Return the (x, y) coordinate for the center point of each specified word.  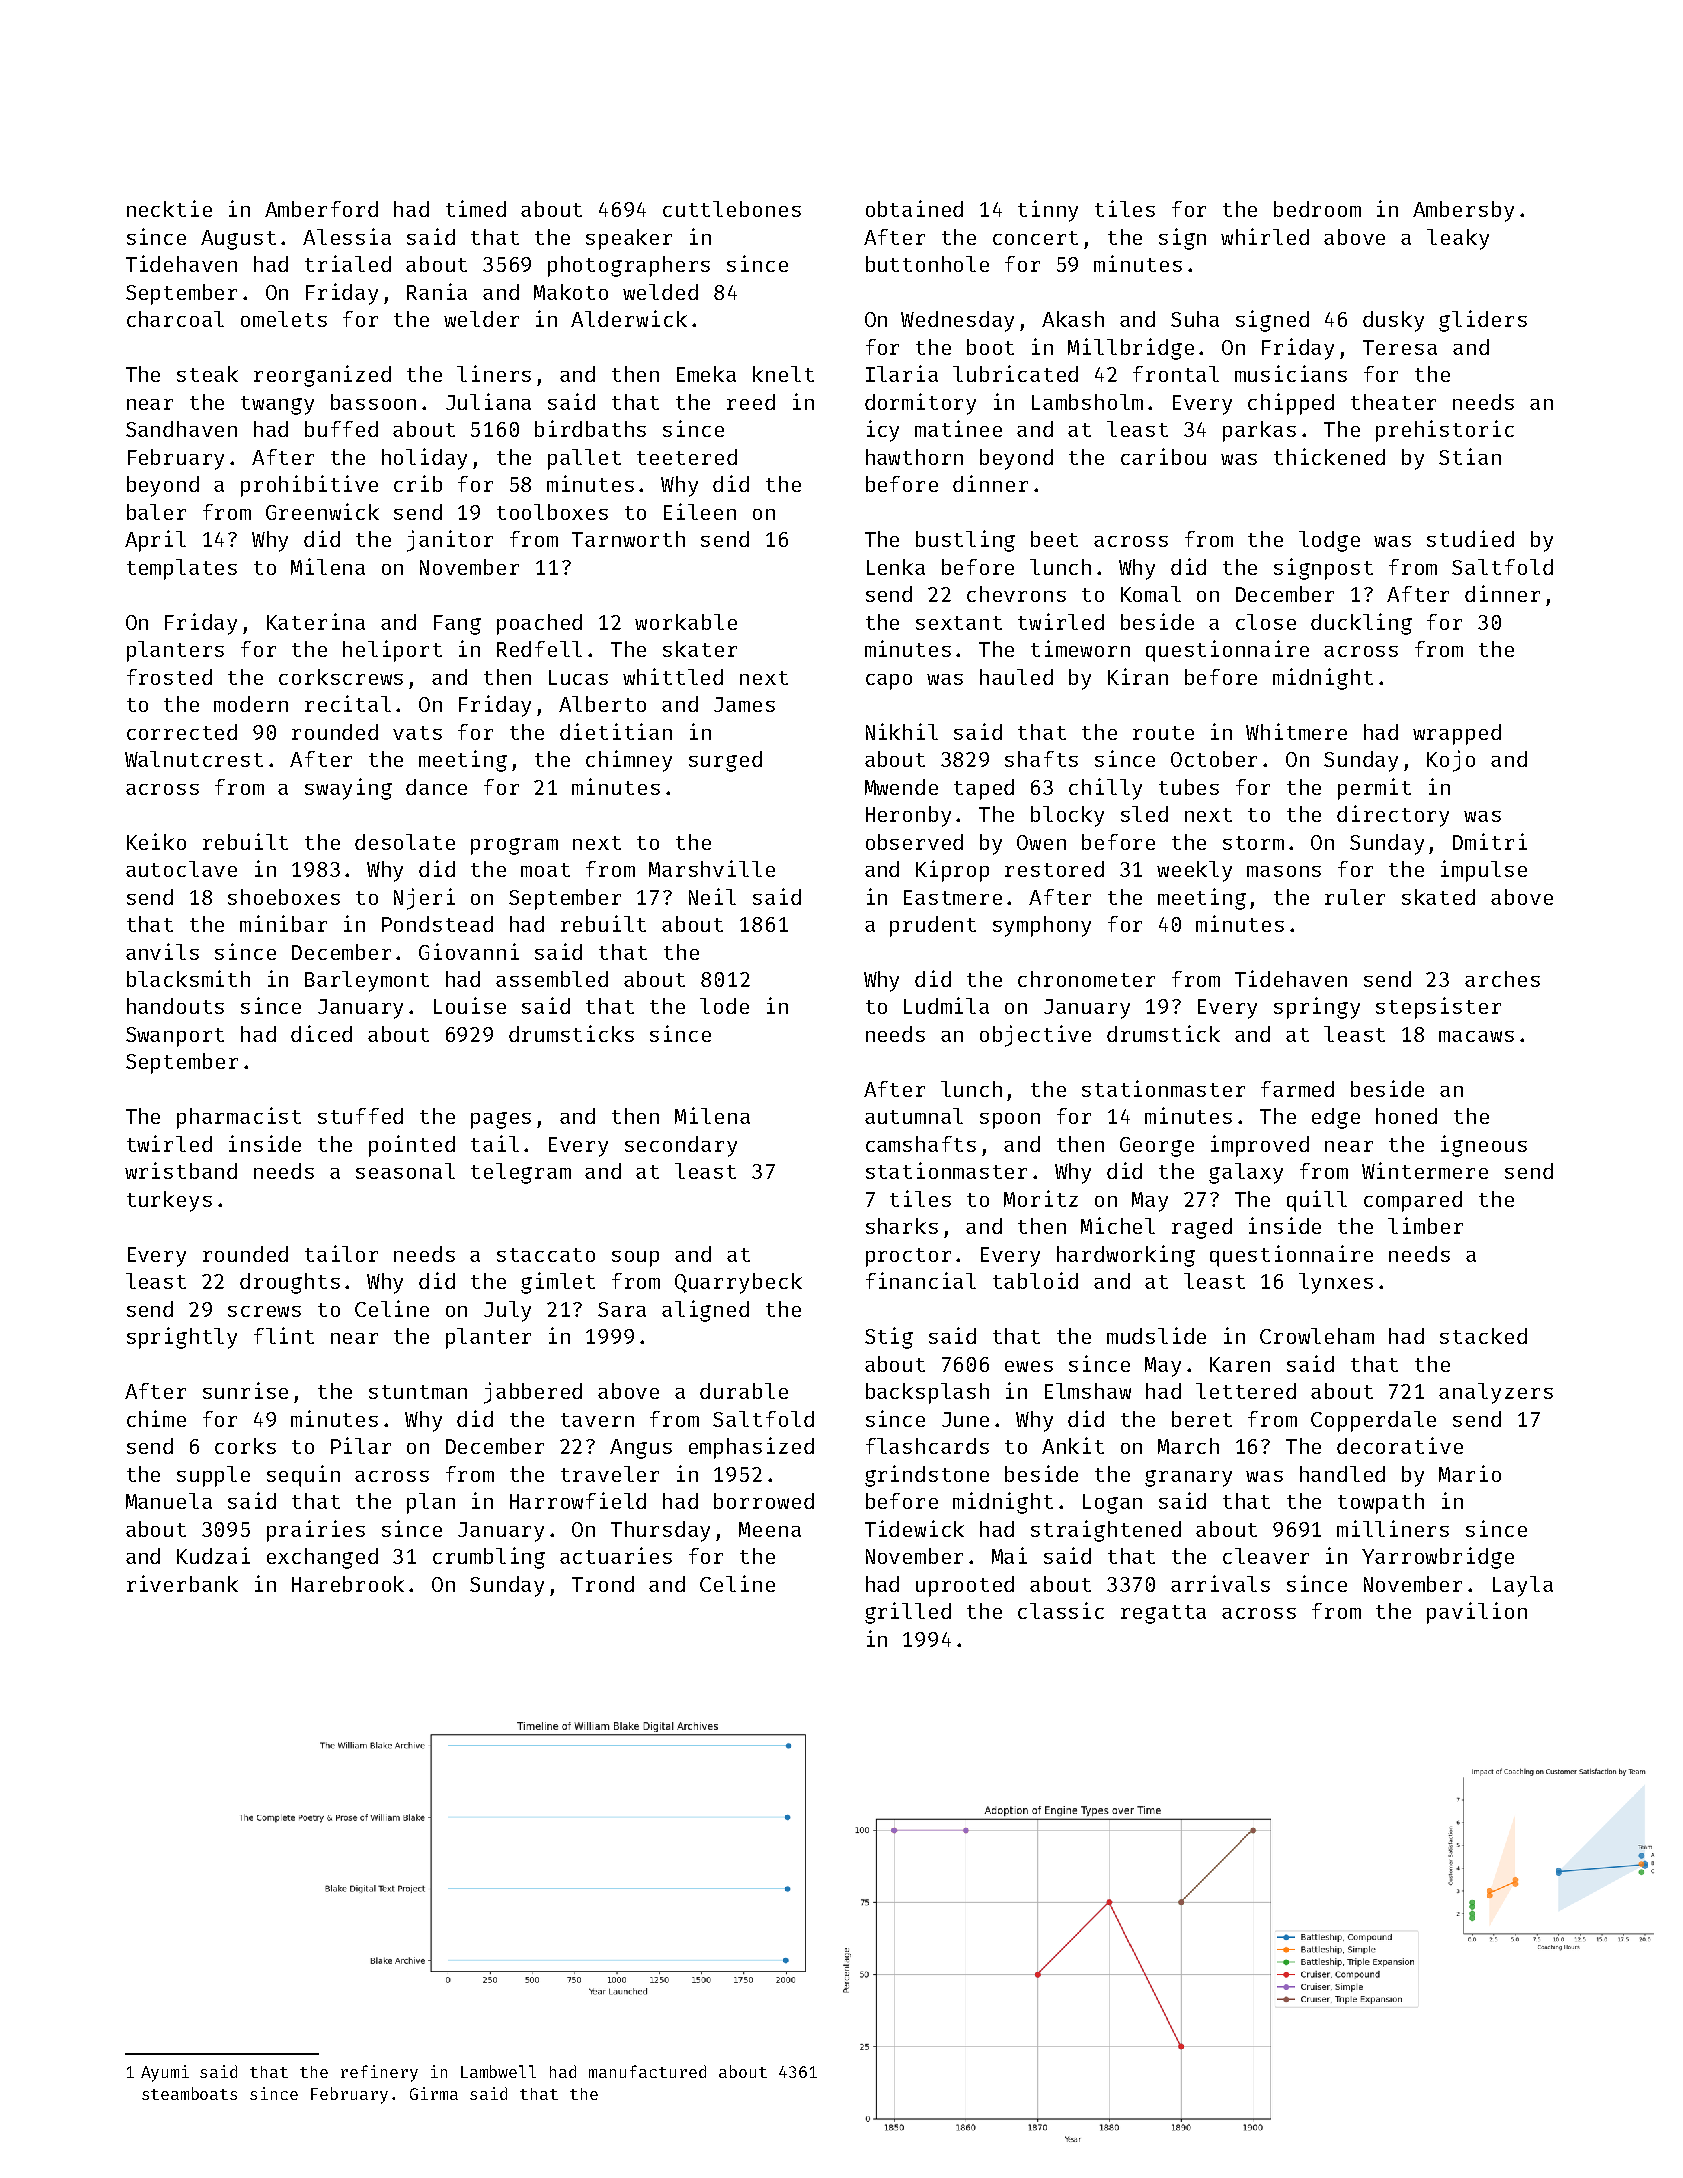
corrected (182, 732)
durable (744, 1391)
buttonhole (927, 264)
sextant (959, 623)
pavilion (1477, 1613)
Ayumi (165, 2073)
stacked (1483, 1336)
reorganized (322, 376)
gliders (1483, 321)
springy (1317, 1008)
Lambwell (498, 2071)
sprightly (182, 1338)
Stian (1470, 456)
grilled (908, 1613)
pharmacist (239, 1118)
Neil (712, 896)
